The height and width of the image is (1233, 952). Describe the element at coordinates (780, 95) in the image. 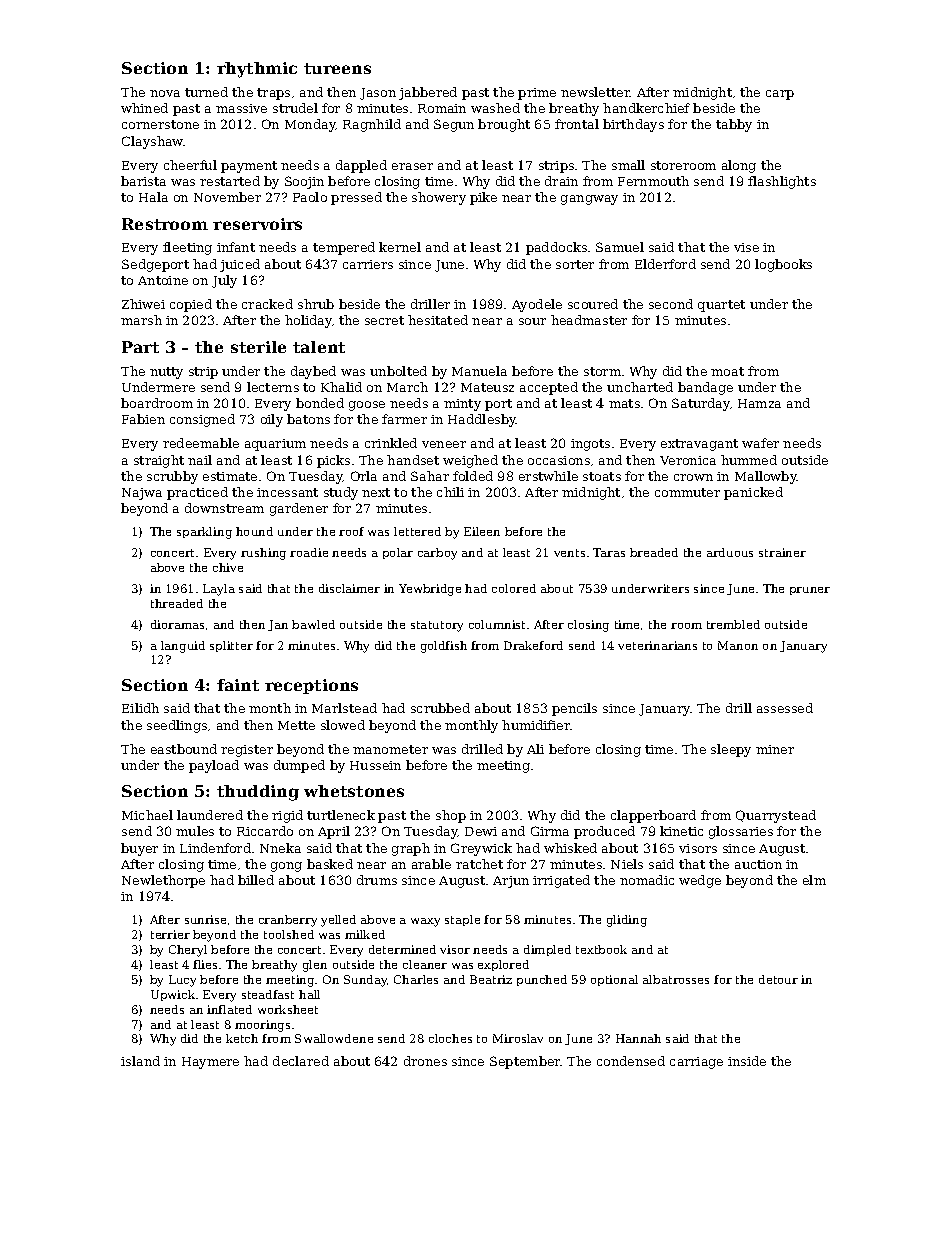

I see `carp` at that location.
